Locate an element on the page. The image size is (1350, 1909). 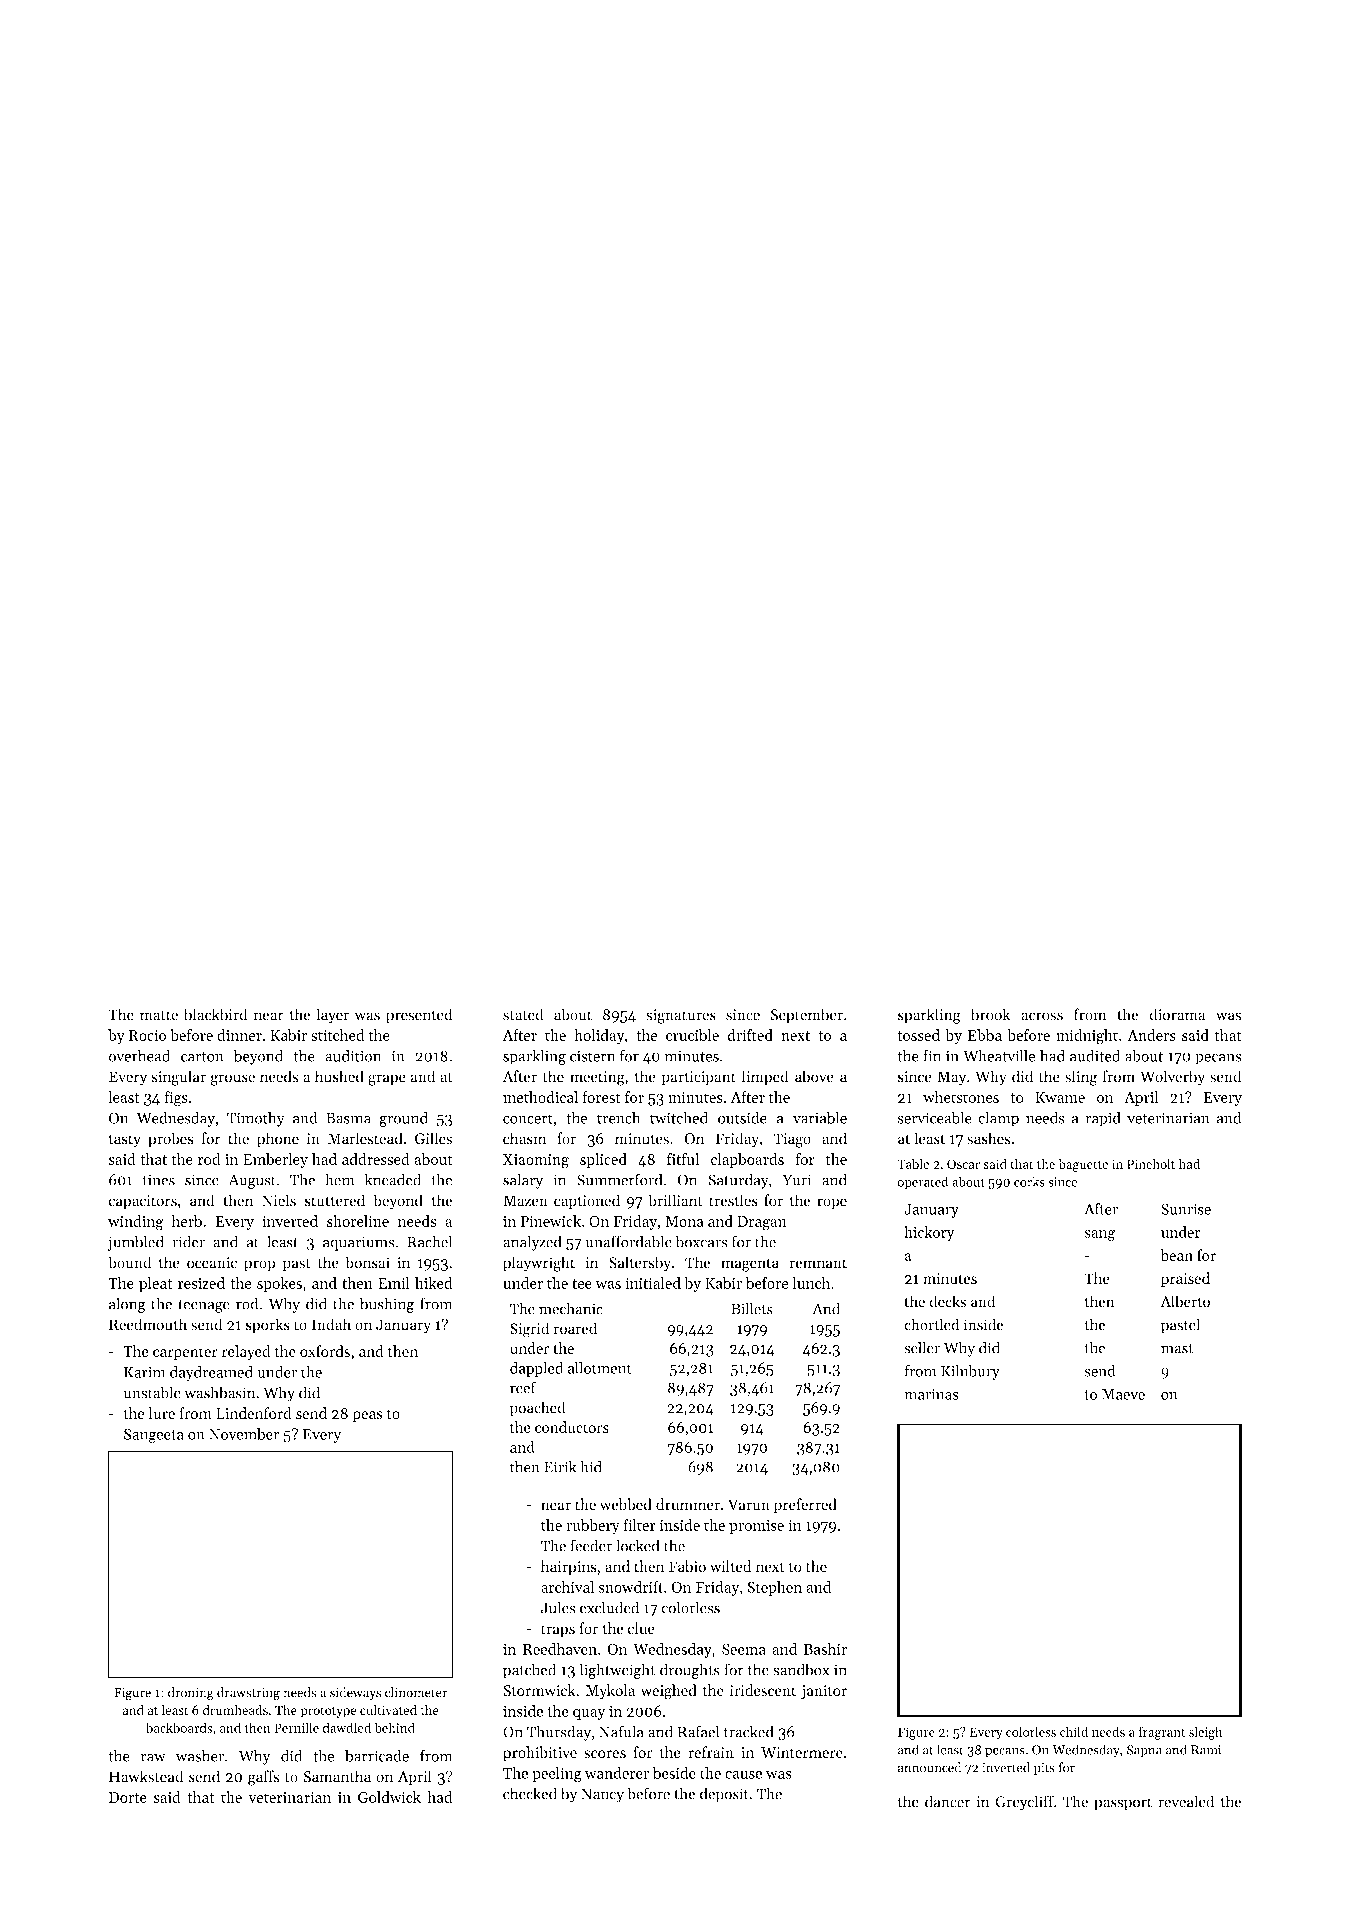
sideways is located at coordinates (355, 1693).
